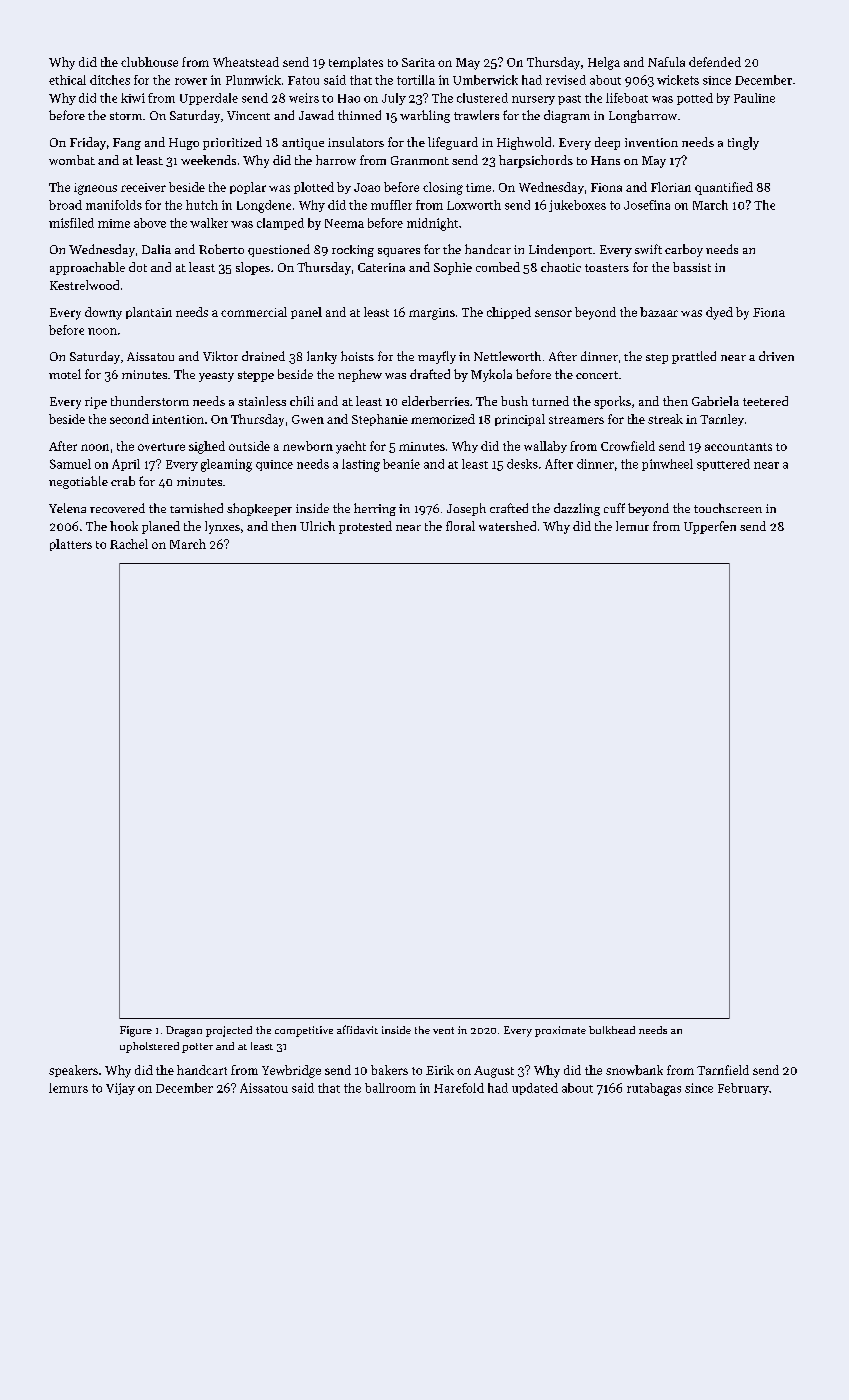 Image resolution: width=849 pixels, height=1400 pixels. I want to click on touchscreen, so click(728, 508).
